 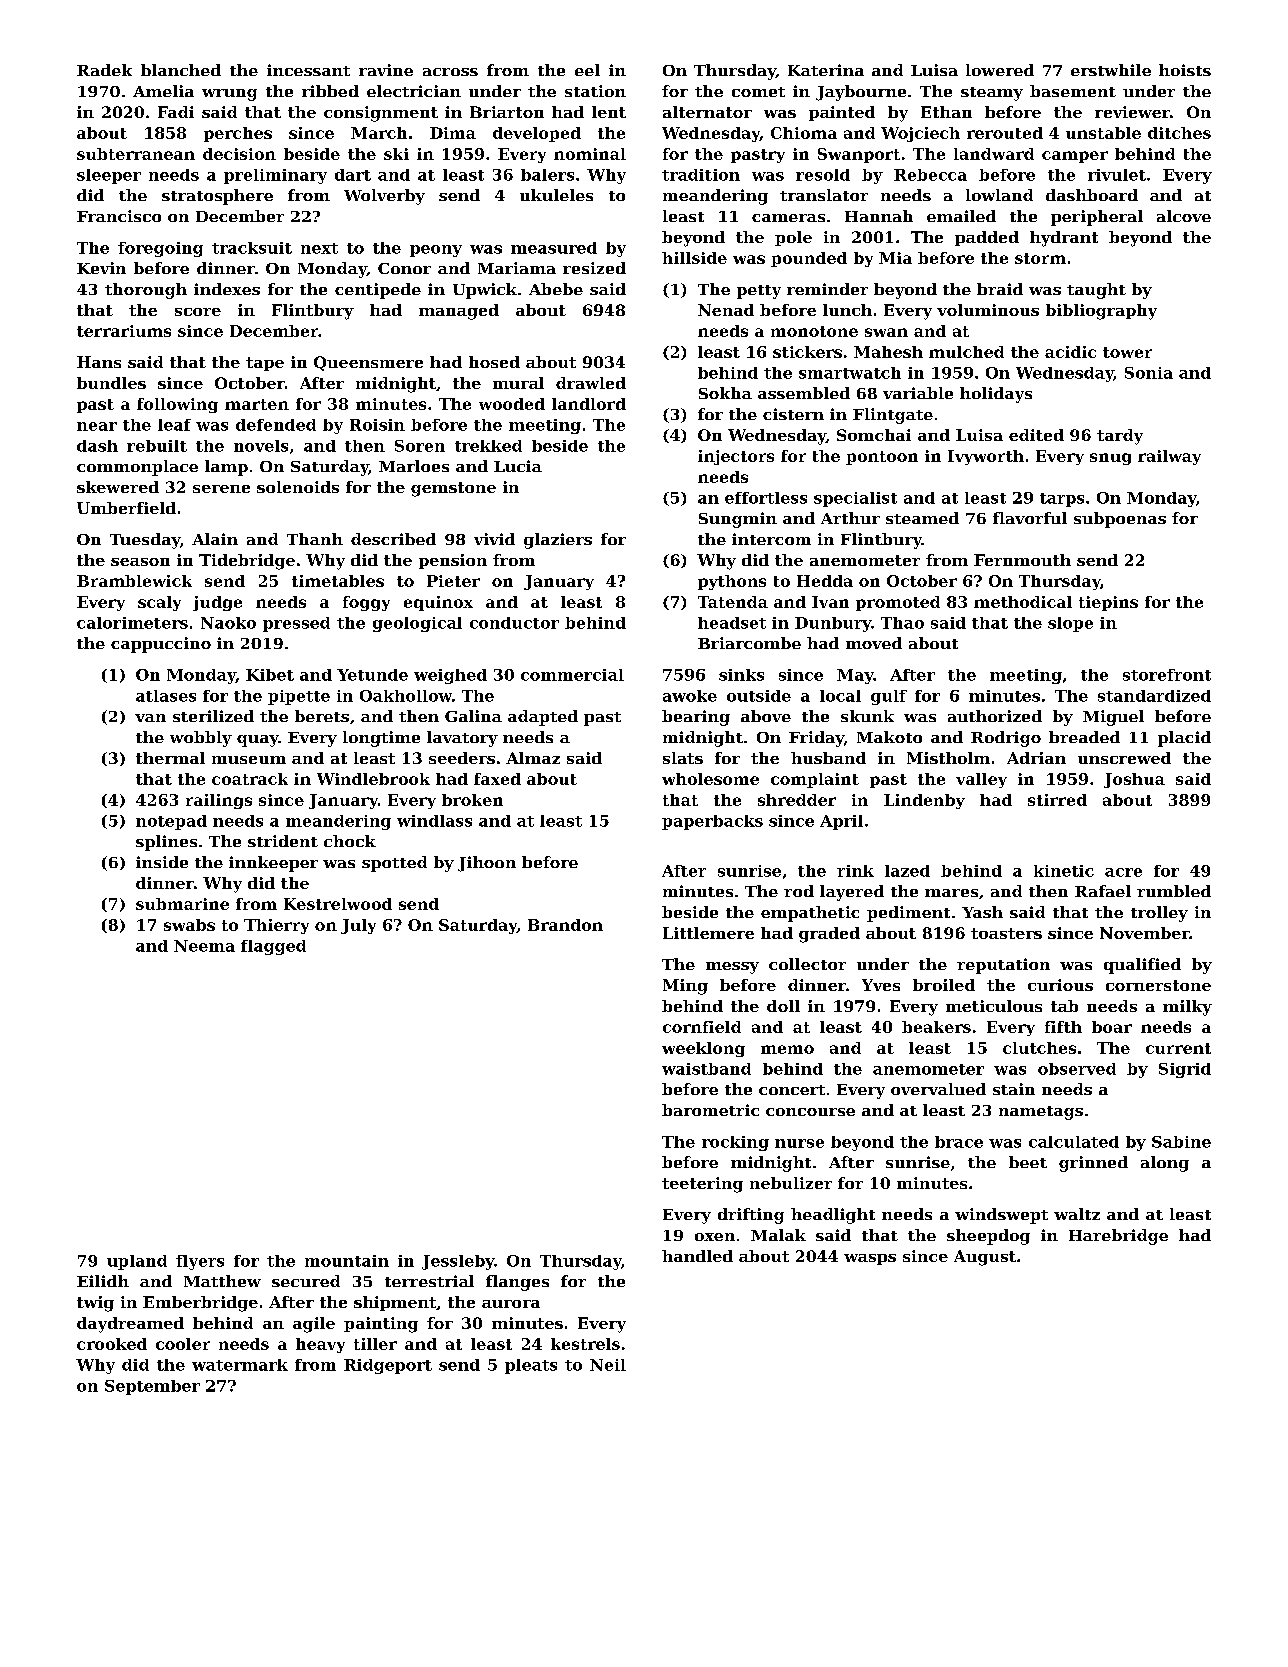 I want to click on perches, so click(x=238, y=134).
